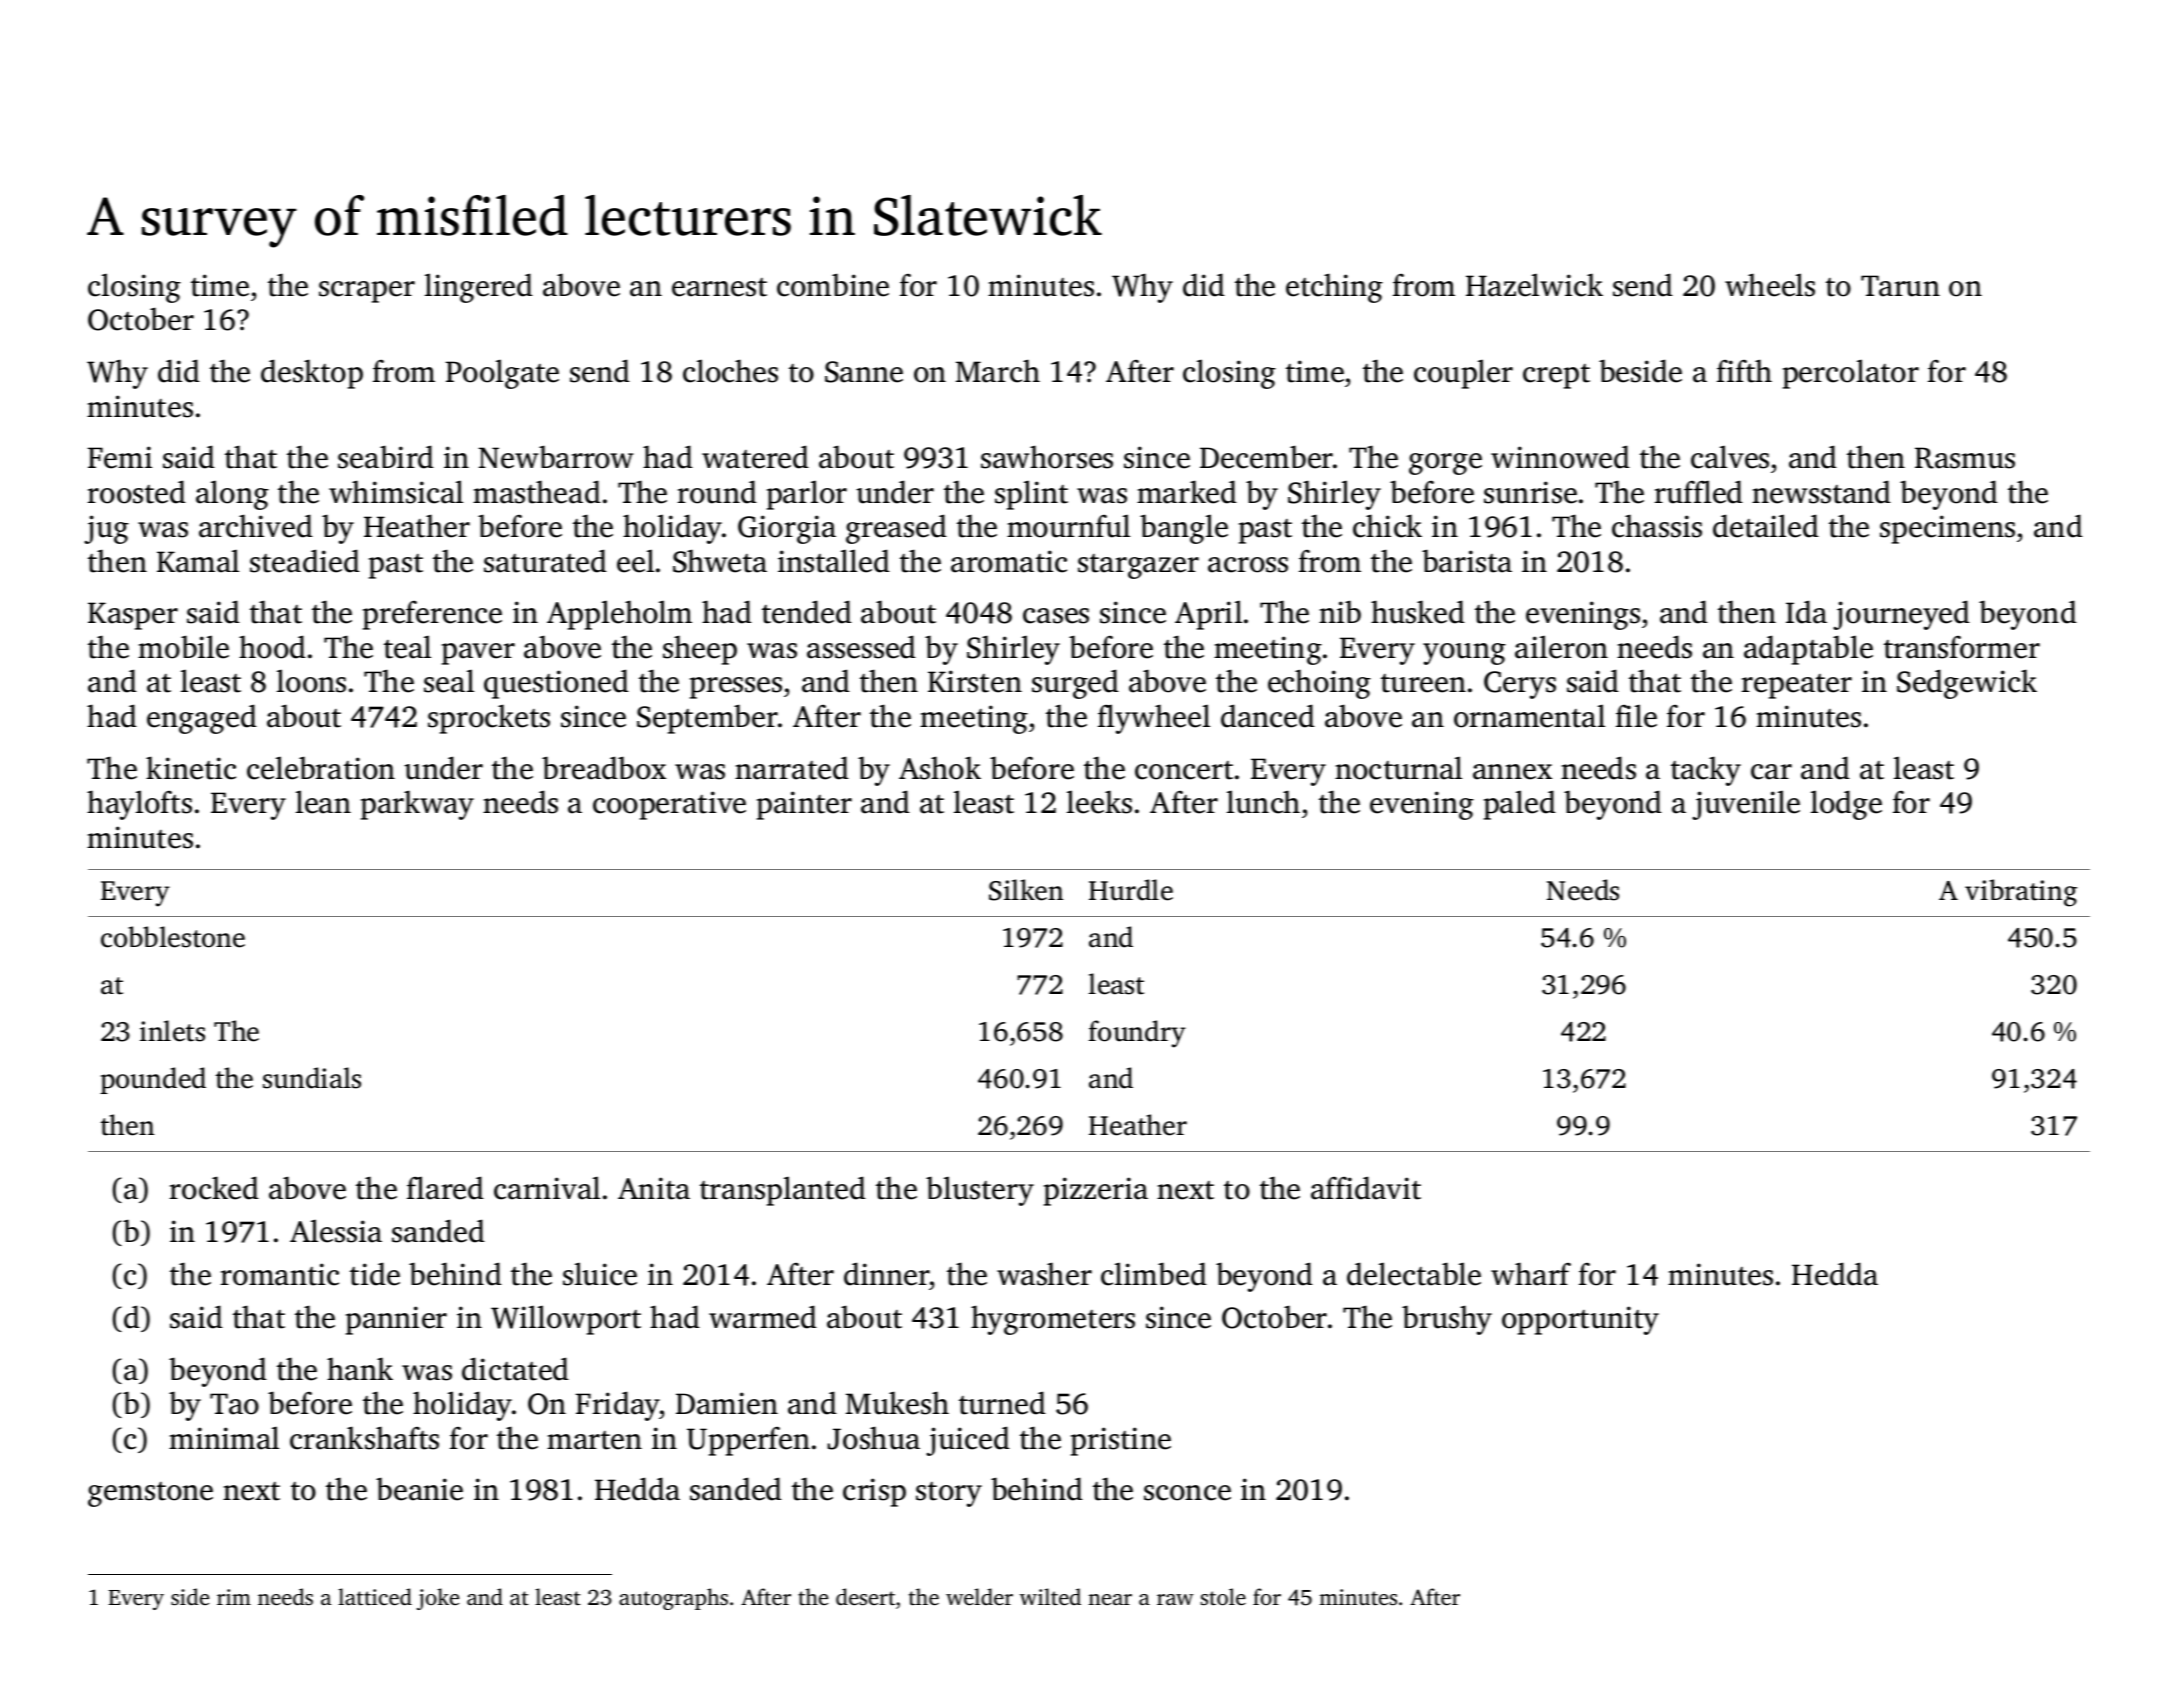 This document has width=2178, height=1683. I want to click on March, so click(998, 371).
